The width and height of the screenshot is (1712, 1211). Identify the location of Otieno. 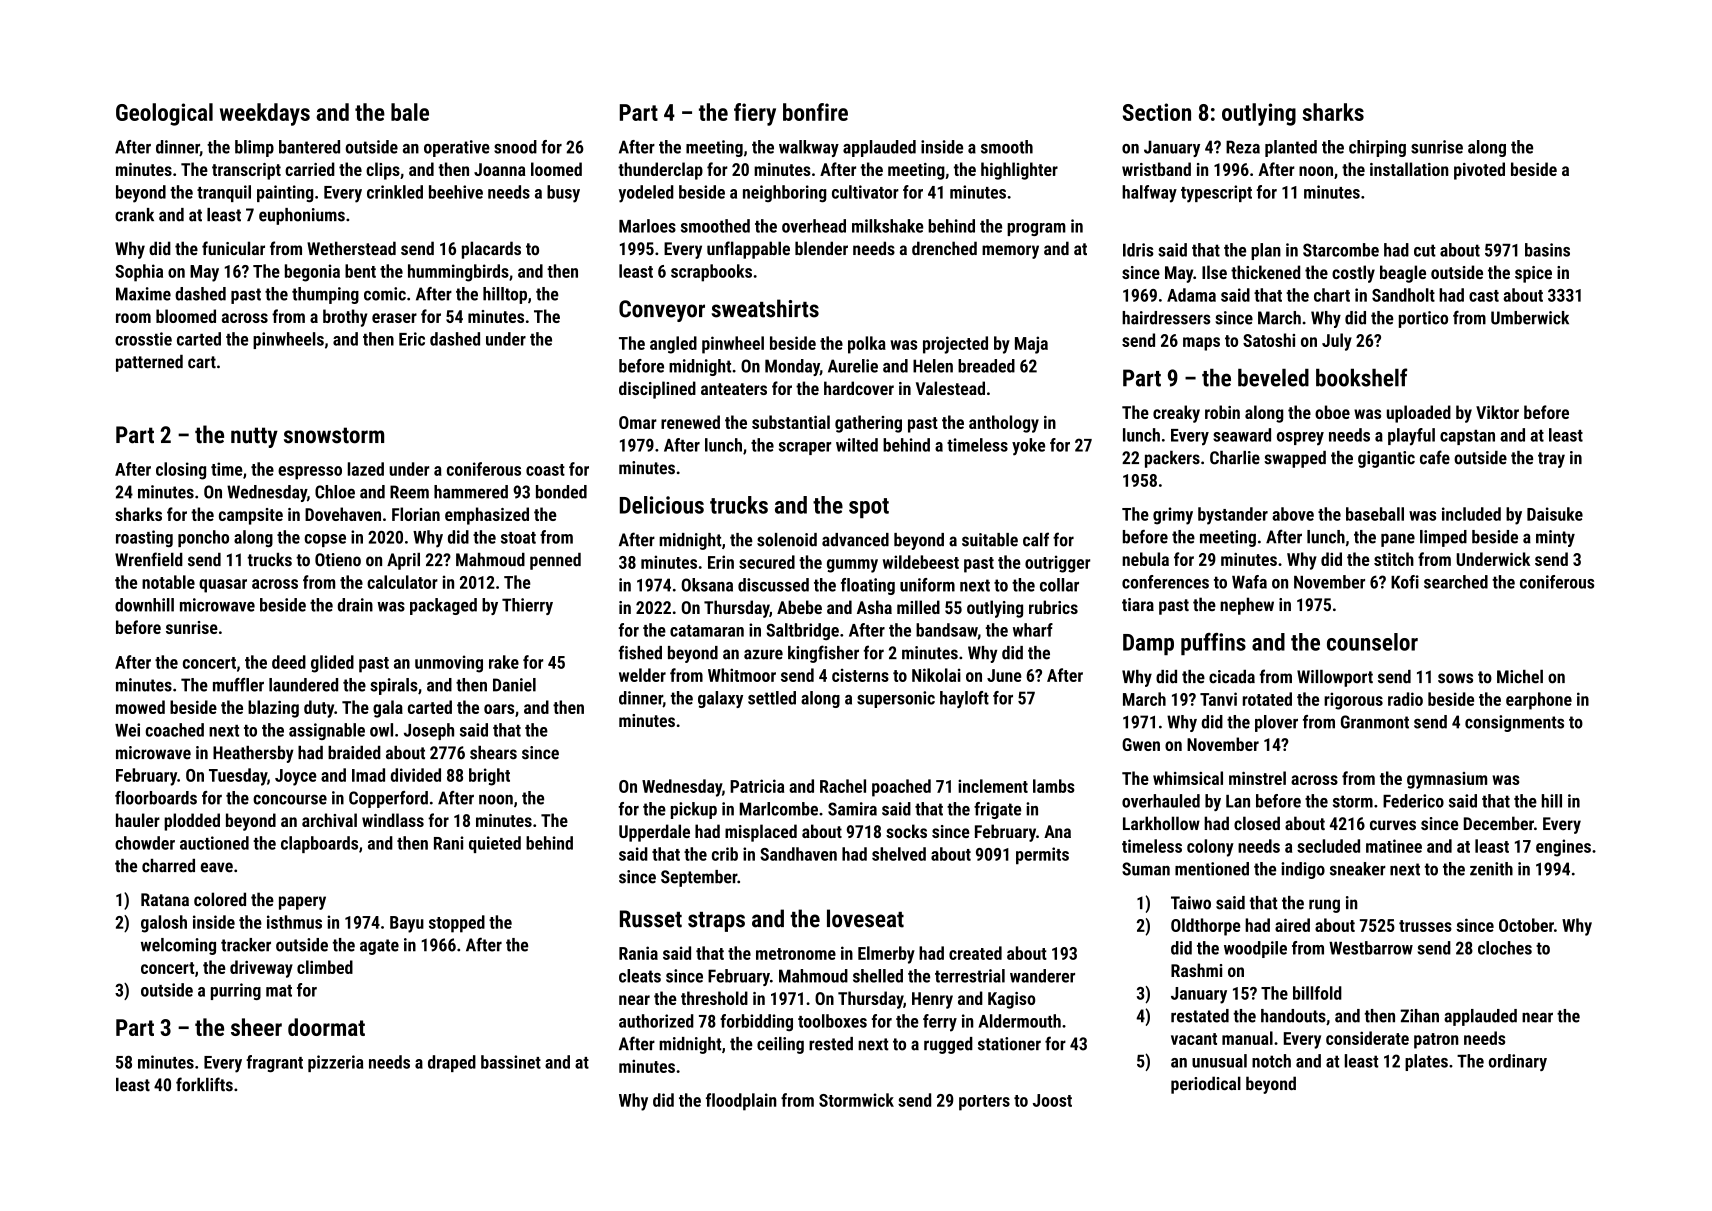
(338, 560).
